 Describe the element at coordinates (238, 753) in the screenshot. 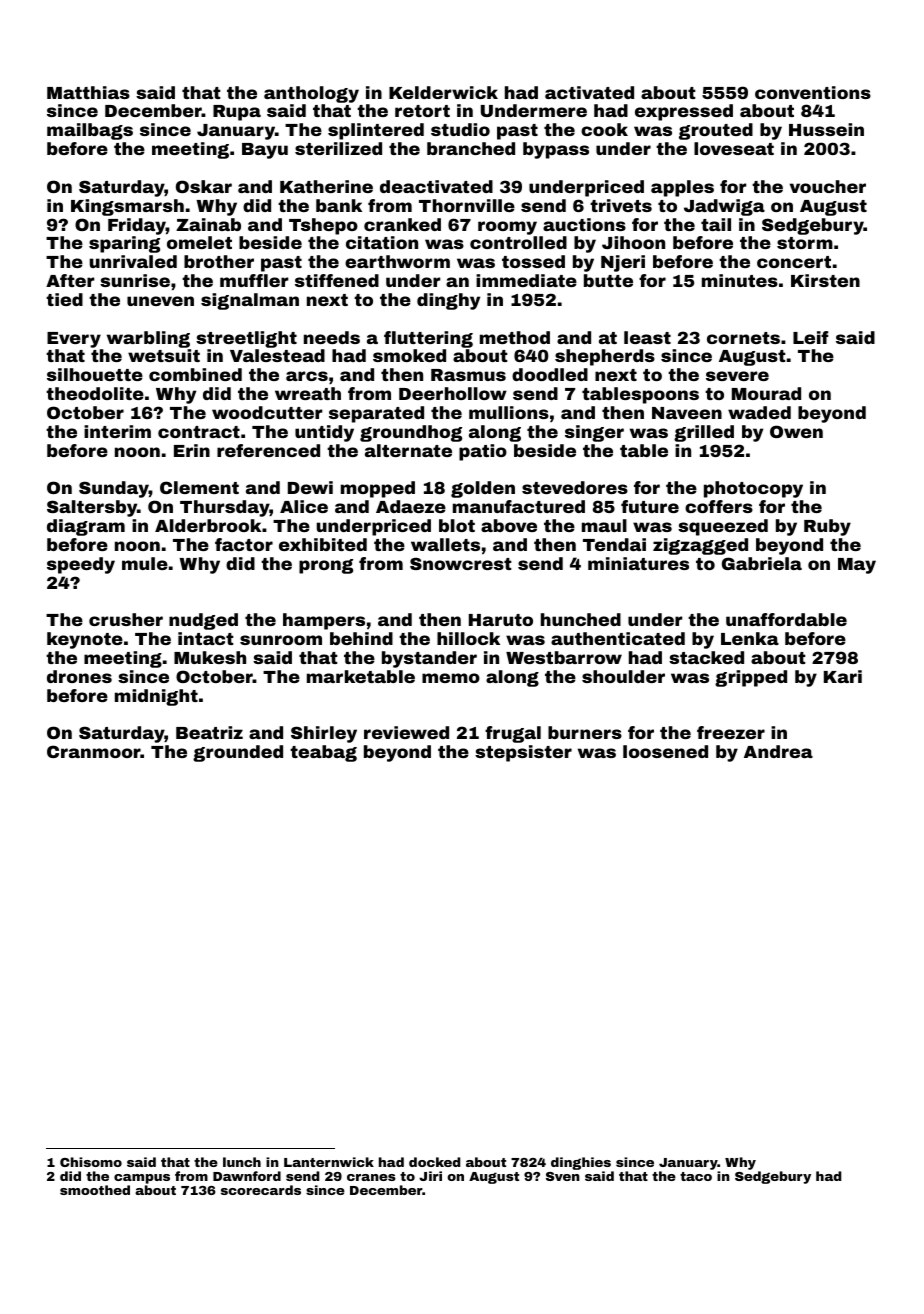

I see `grounded` at that location.
